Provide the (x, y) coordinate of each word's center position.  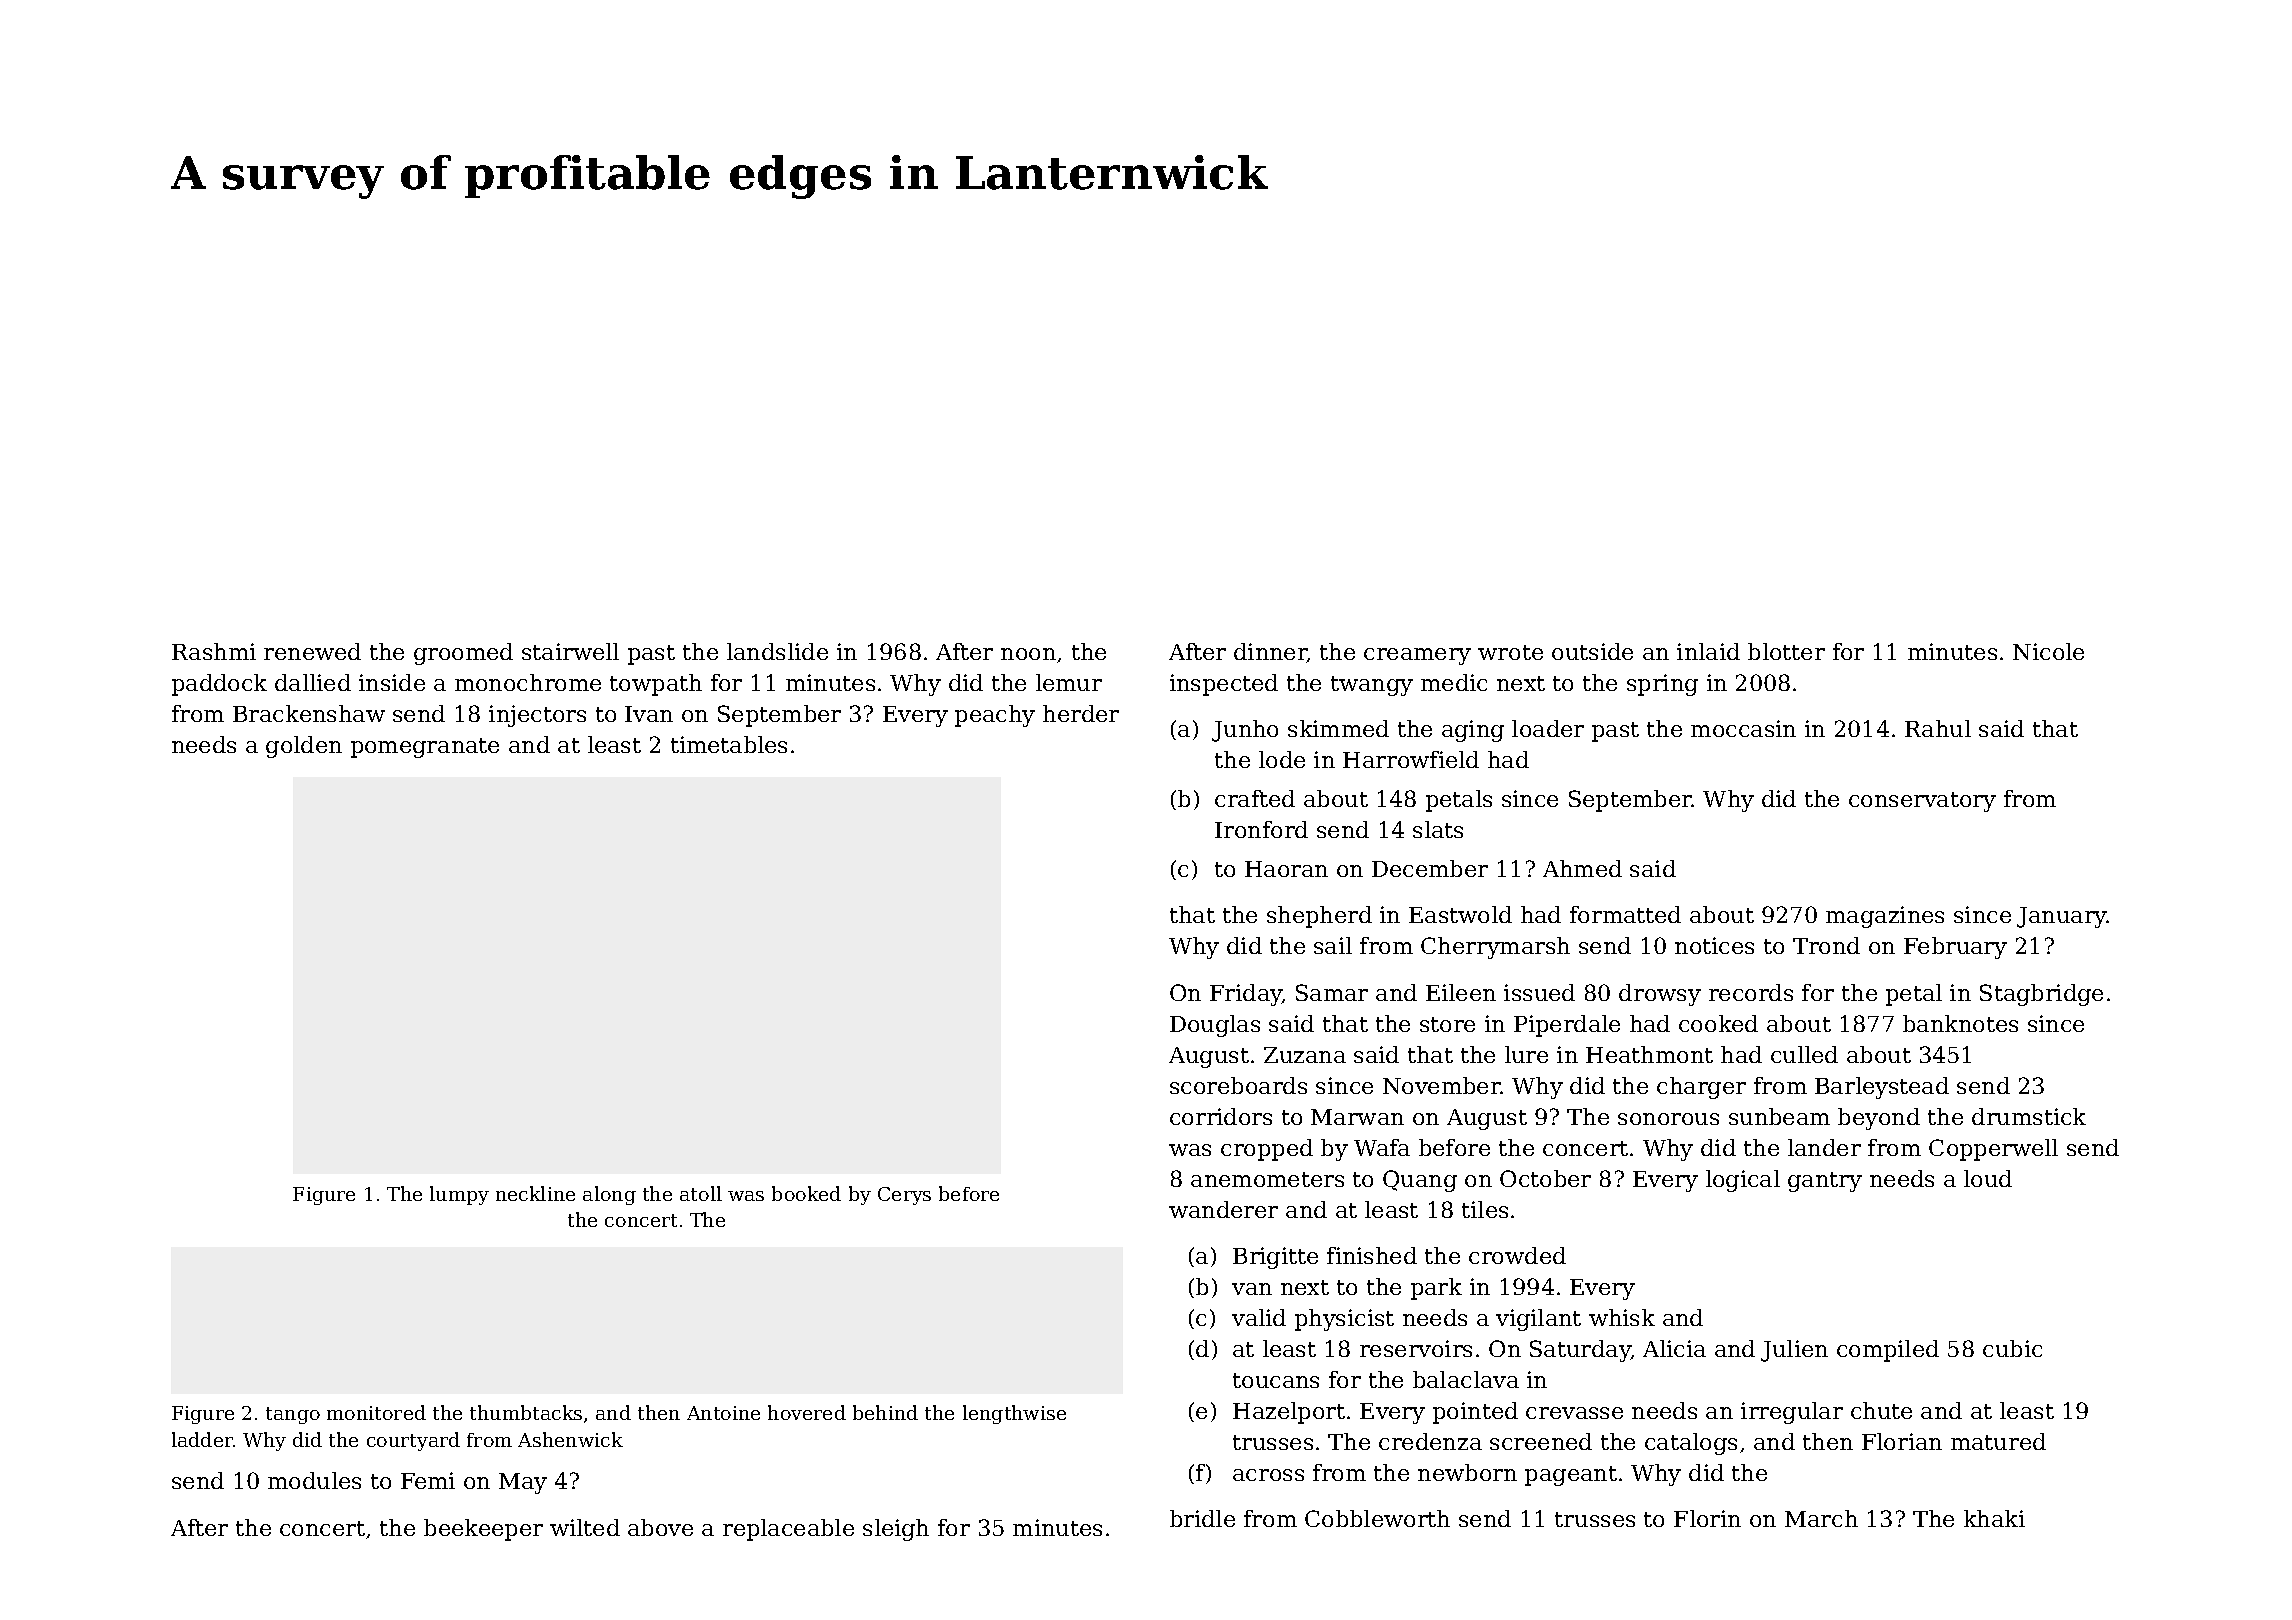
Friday (1246, 995)
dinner (1270, 653)
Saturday (1580, 1351)
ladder (202, 1439)
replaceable (788, 1530)
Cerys (904, 1196)
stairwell (570, 651)
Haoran (1286, 869)
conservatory (1922, 802)
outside (1592, 651)
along (609, 1195)
